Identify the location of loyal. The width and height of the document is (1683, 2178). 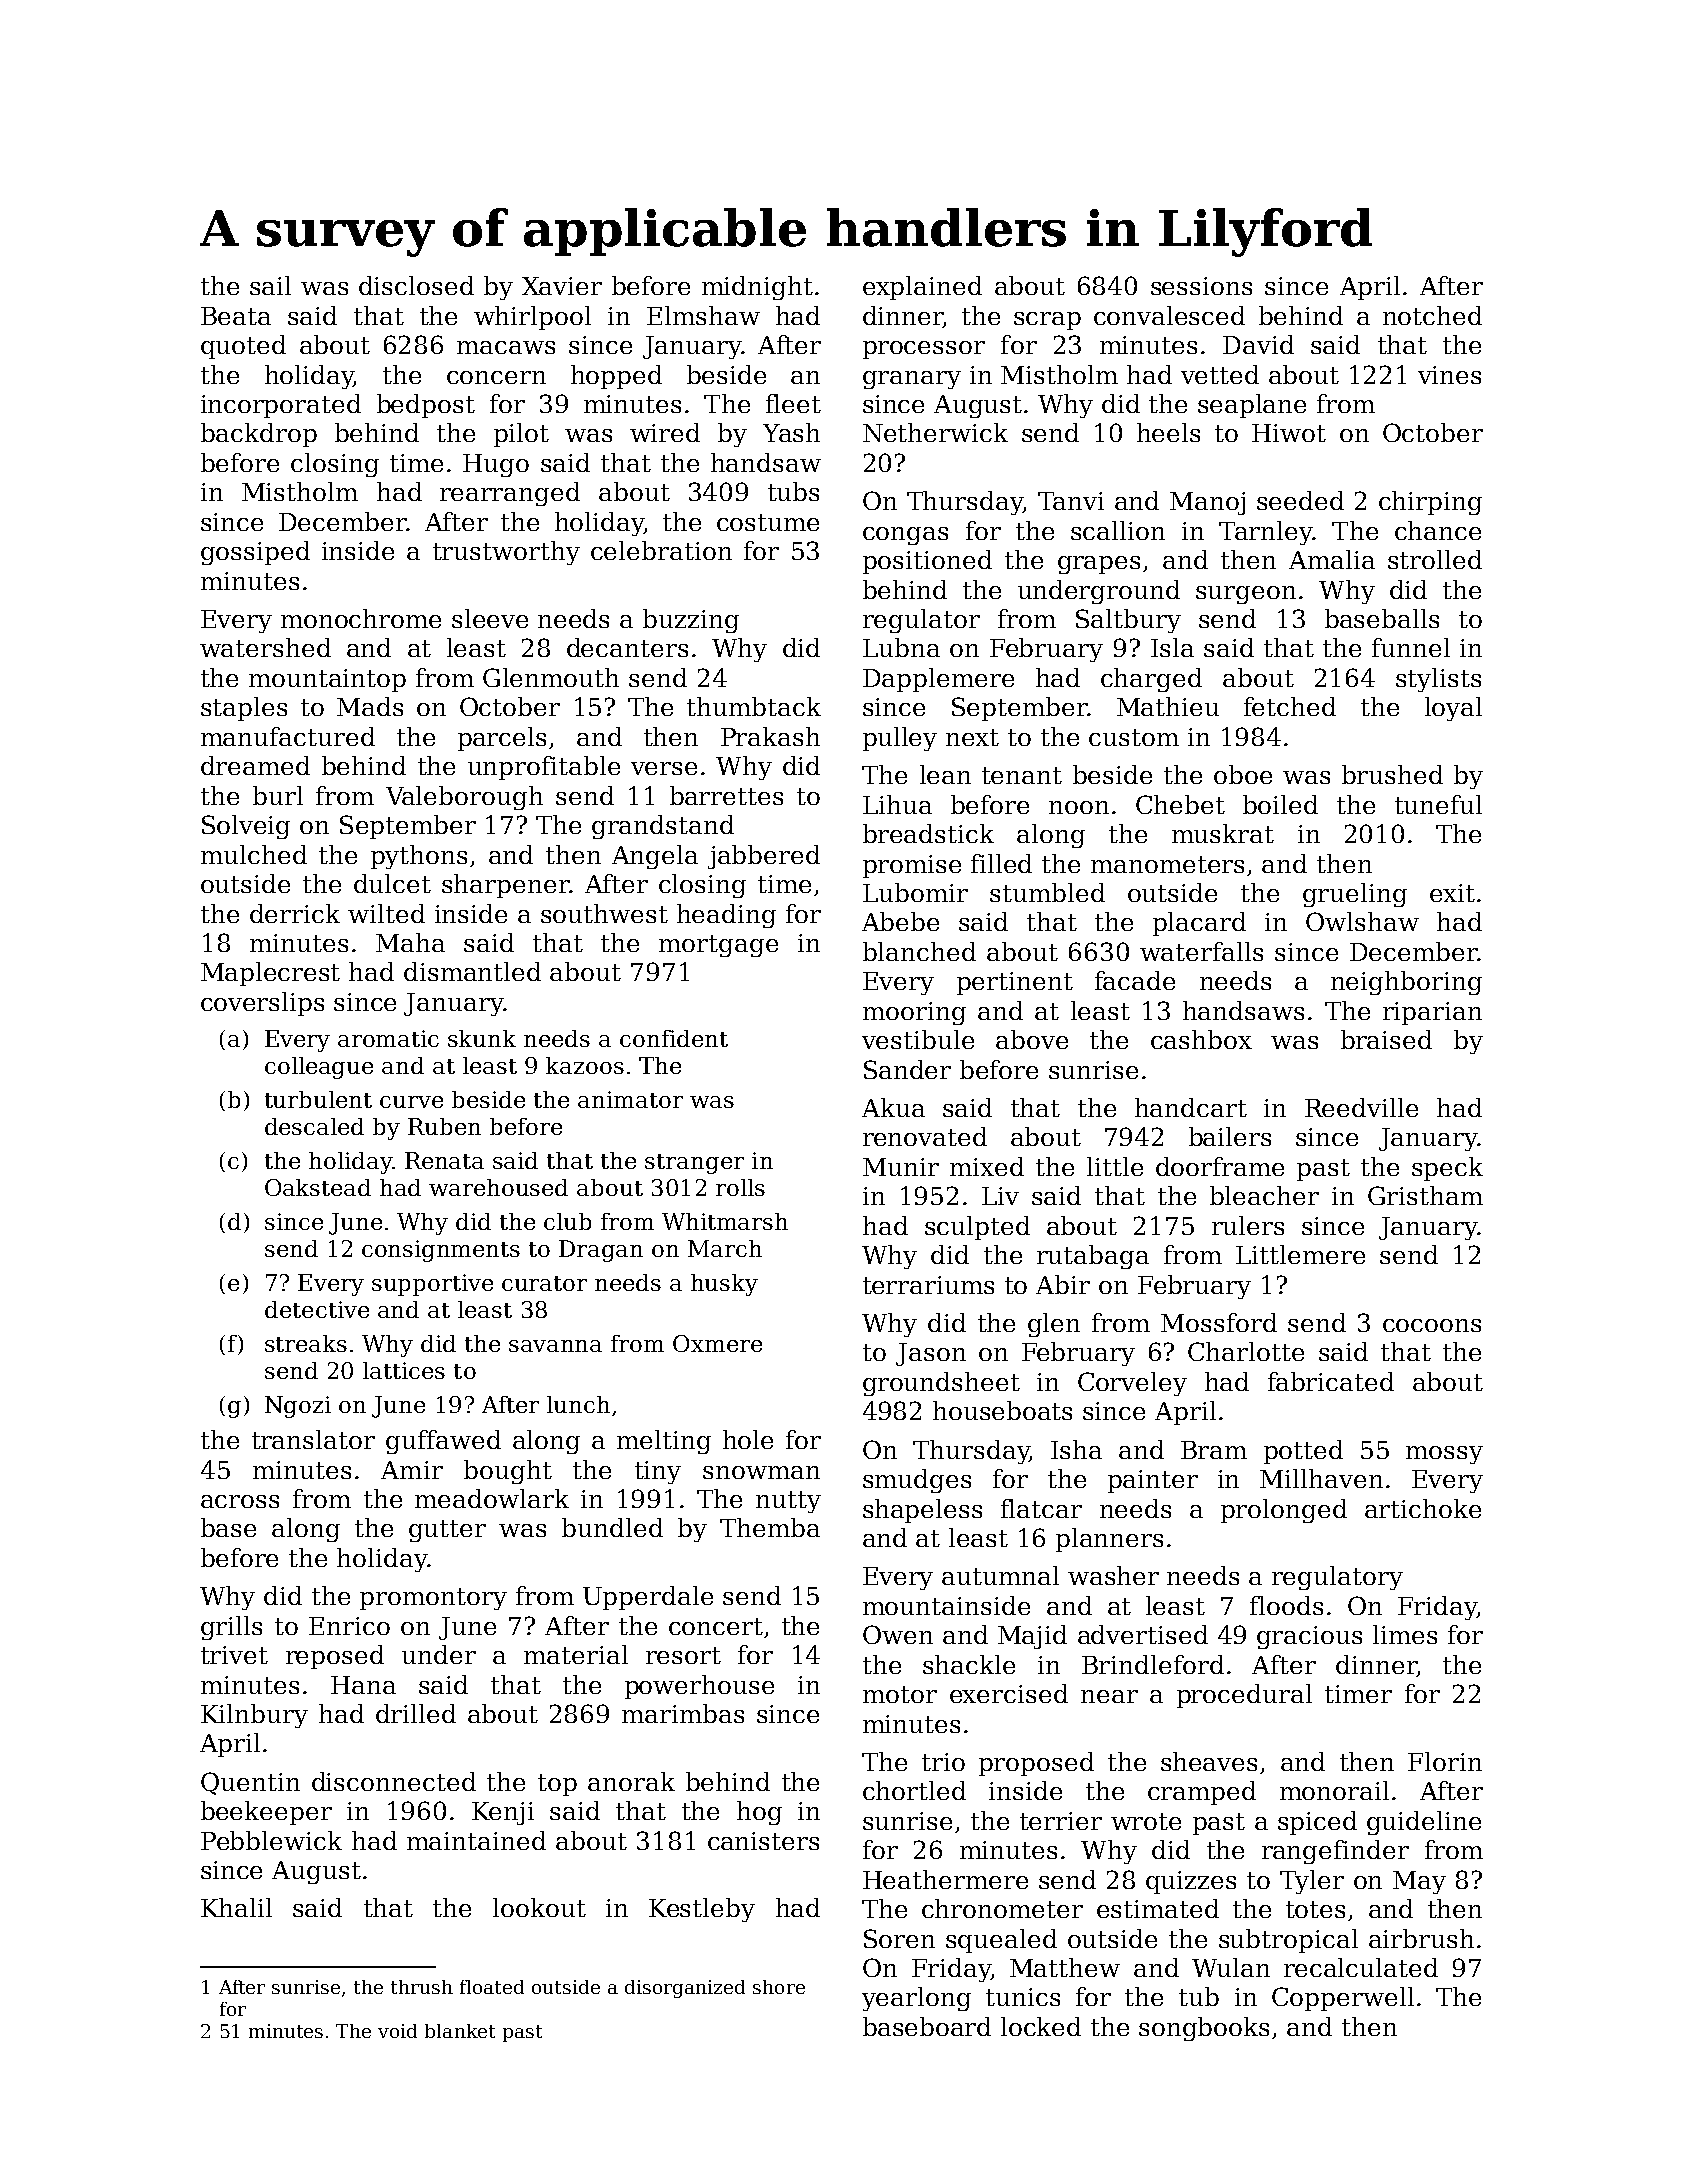
(1453, 709).
